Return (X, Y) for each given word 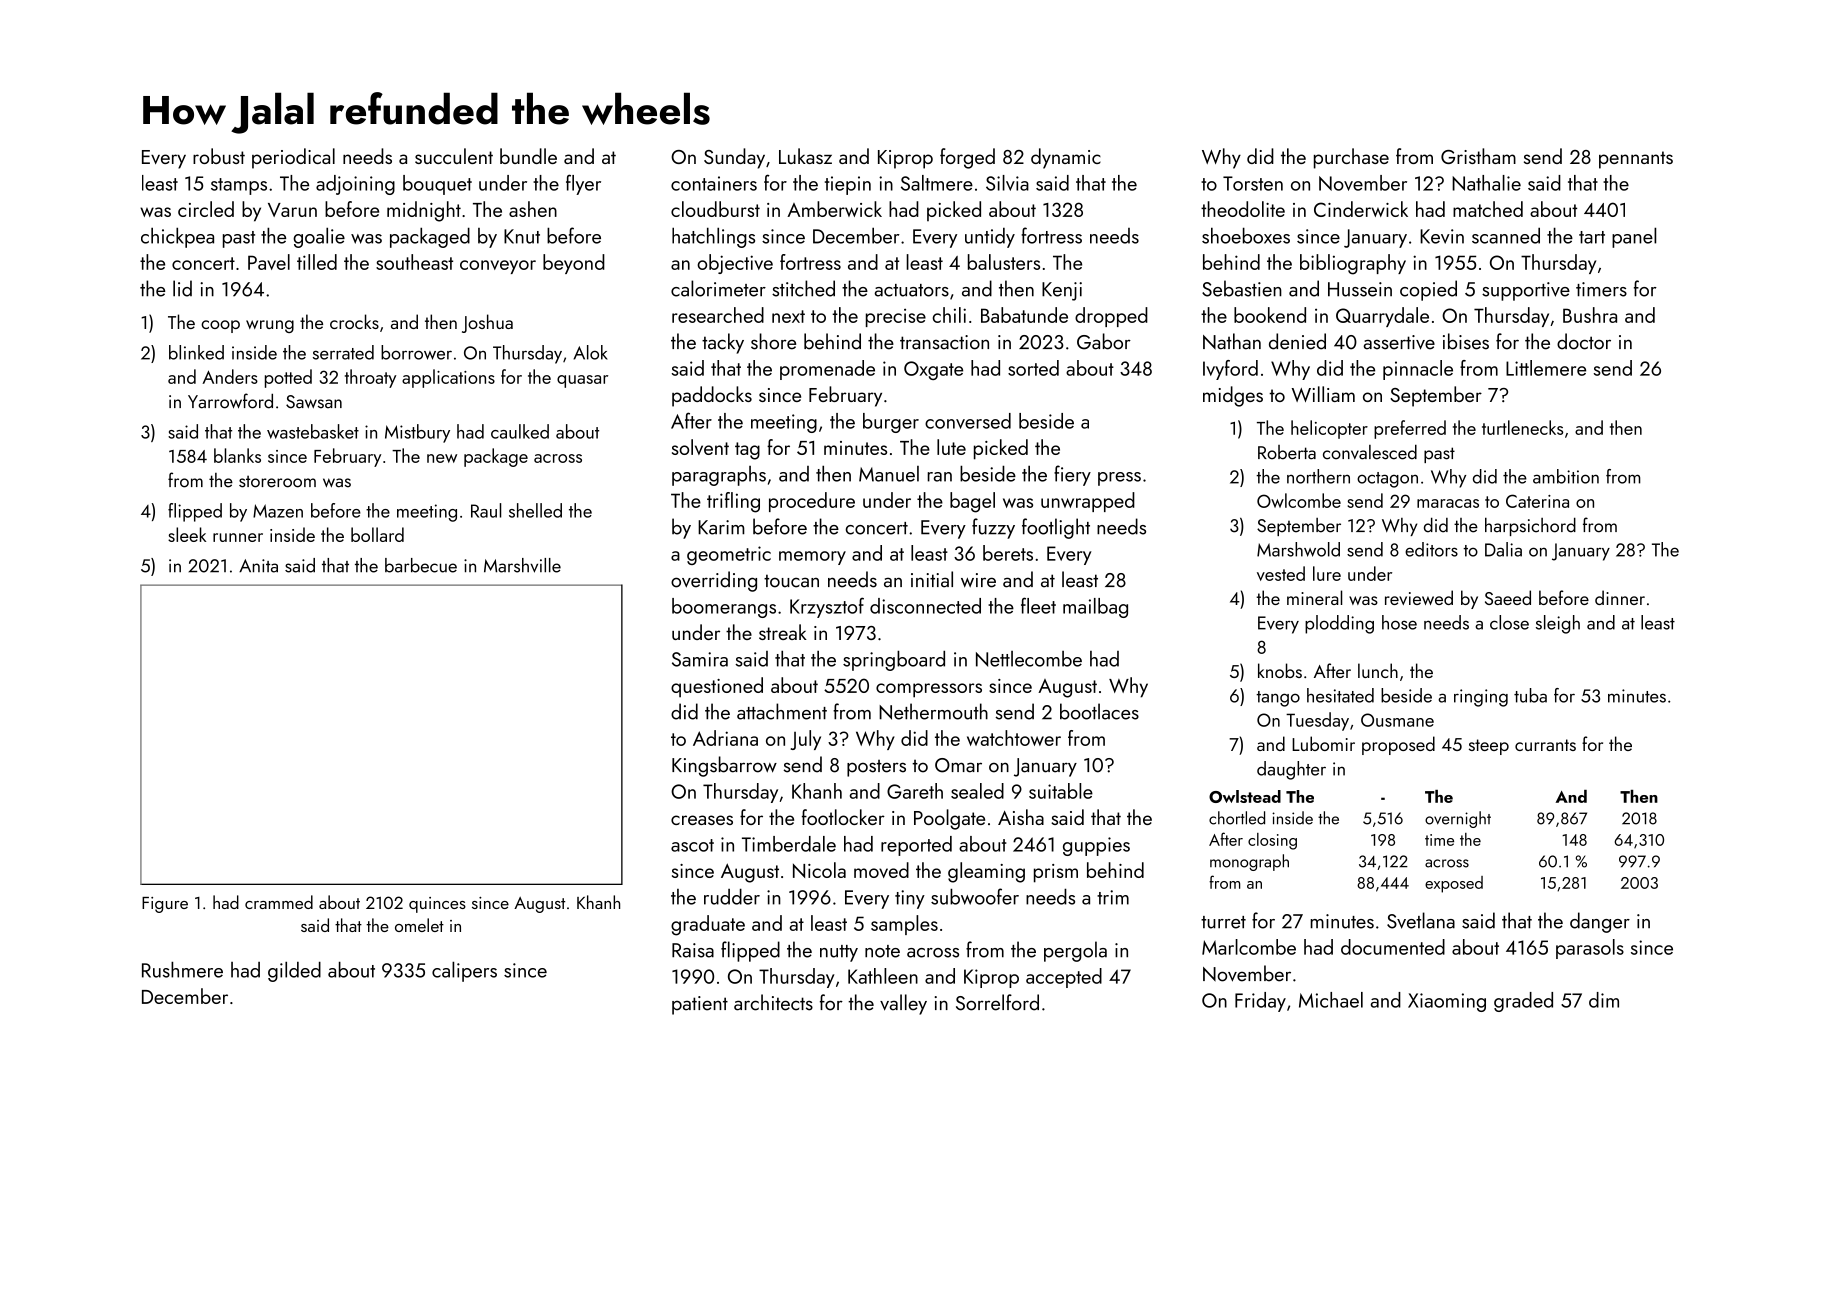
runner (238, 537)
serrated (343, 352)
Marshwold (1298, 549)
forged (967, 158)
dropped (1111, 317)
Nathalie (1486, 183)
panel (1634, 237)
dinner (1620, 597)
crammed (279, 902)
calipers (464, 971)
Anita (258, 566)
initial (932, 579)
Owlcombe (1299, 500)
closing (1272, 841)
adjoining (355, 185)
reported (916, 846)
